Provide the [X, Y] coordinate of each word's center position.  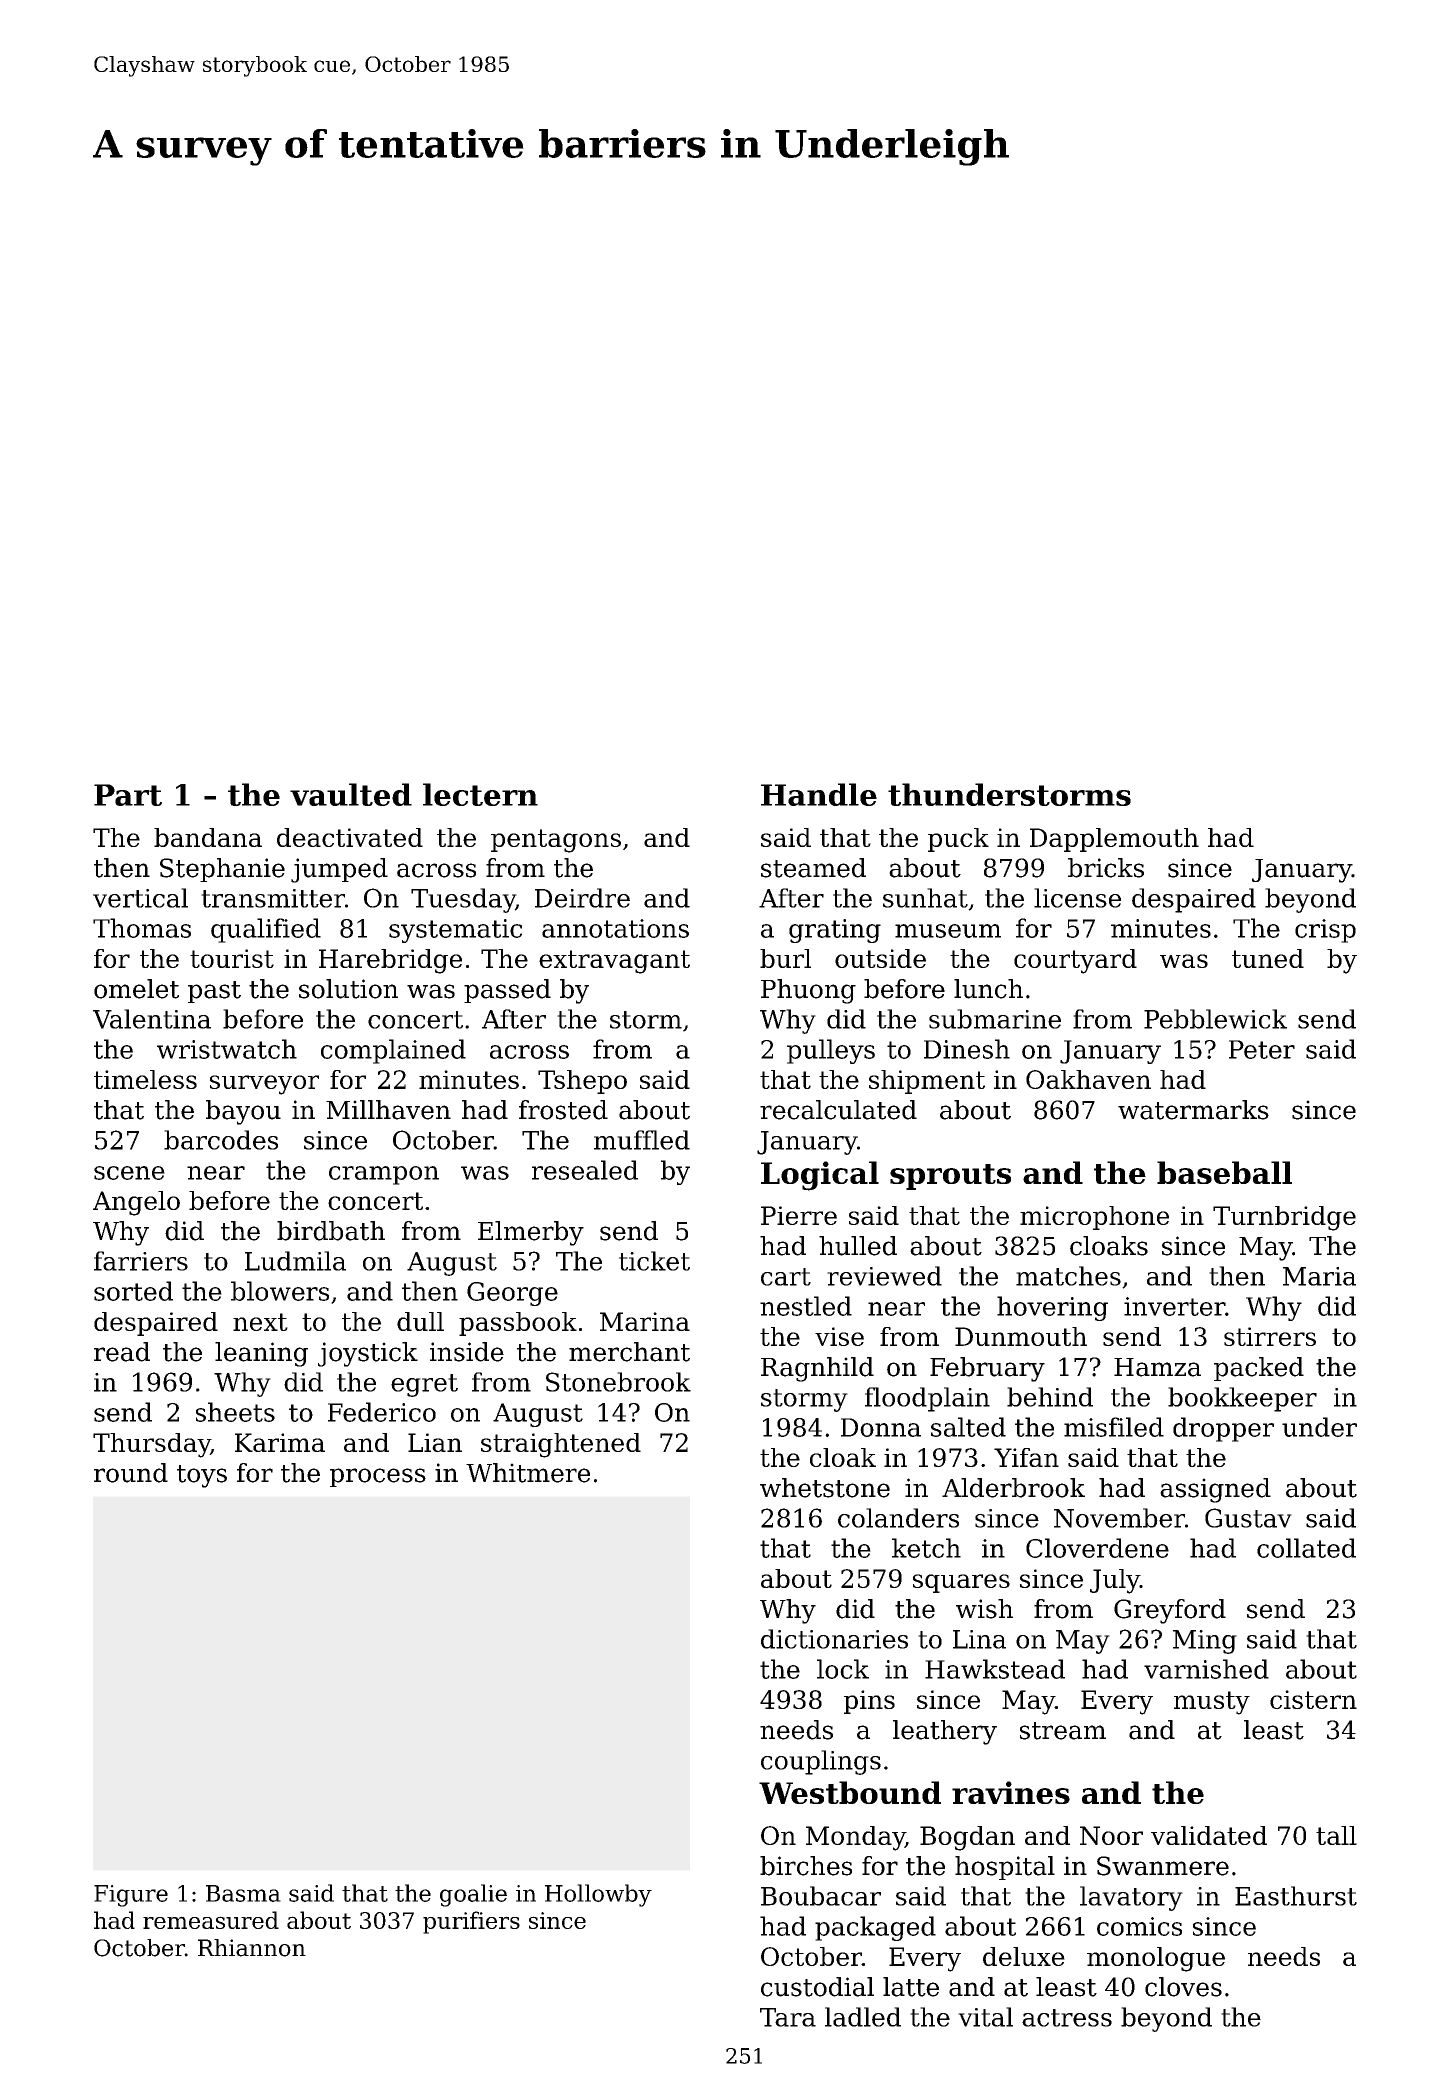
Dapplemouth [1114, 840]
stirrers [1270, 1336]
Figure [131, 1896]
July [1115, 1581]
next [260, 1322]
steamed [813, 868]
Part [128, 795]
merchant [629, 1352]
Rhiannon [252, 1948]
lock [843, 1669]
